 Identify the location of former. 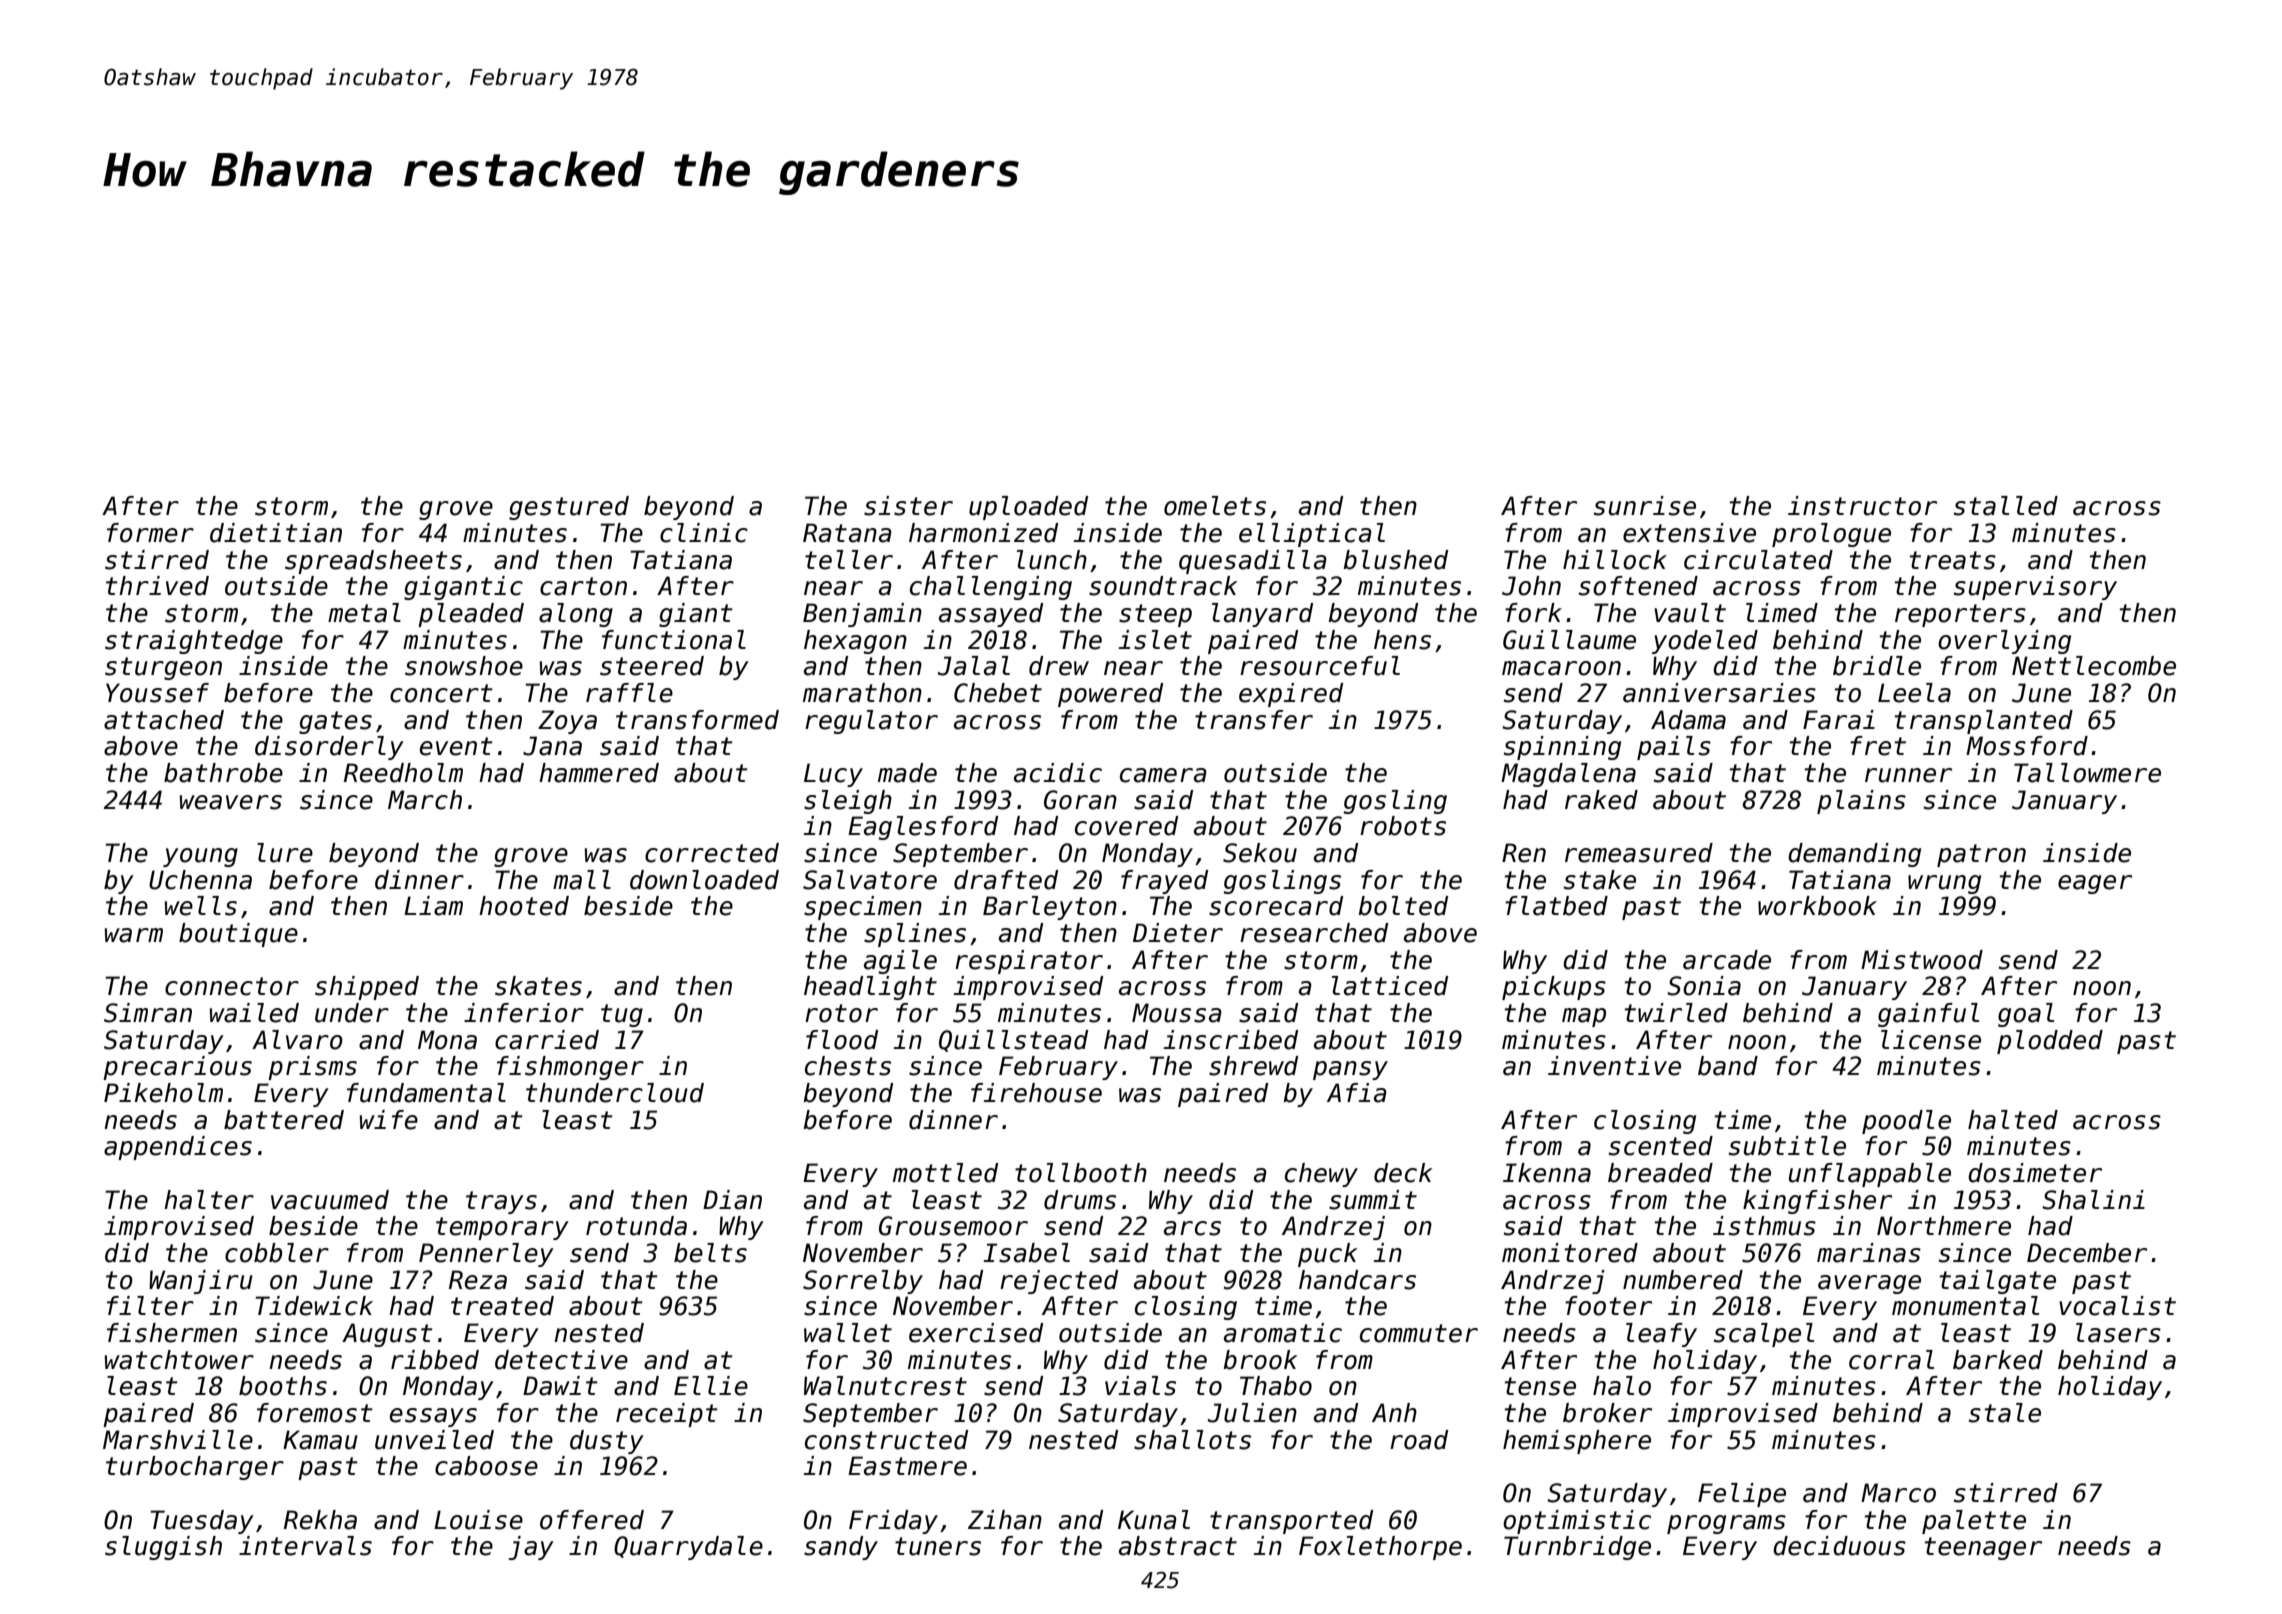
(150, 533).
